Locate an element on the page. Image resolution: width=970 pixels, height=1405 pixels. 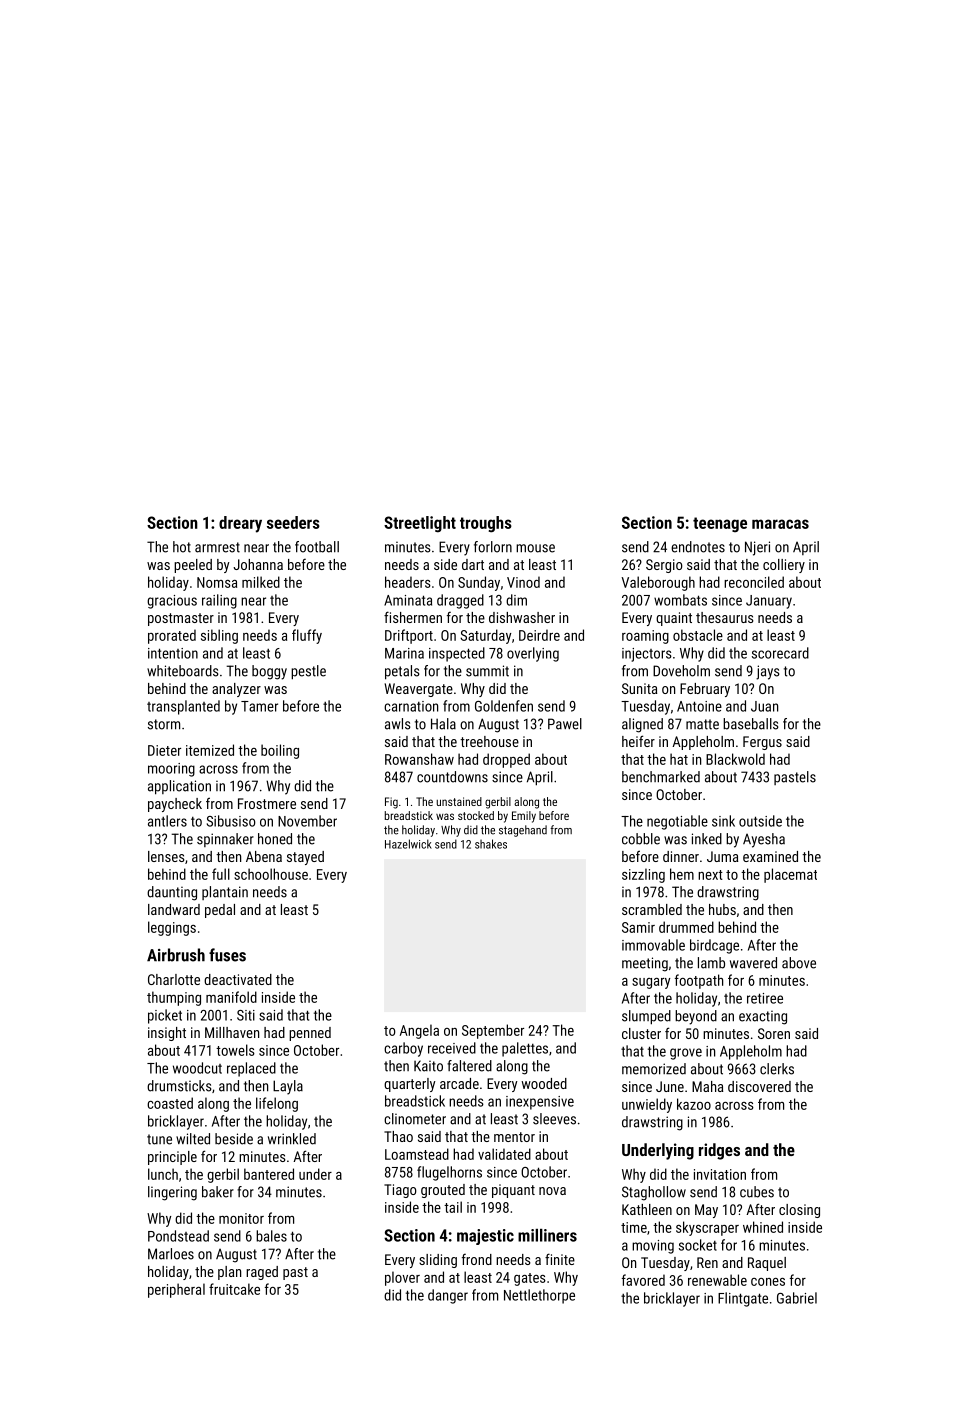
maracas is located at coordinates (780, 524).
